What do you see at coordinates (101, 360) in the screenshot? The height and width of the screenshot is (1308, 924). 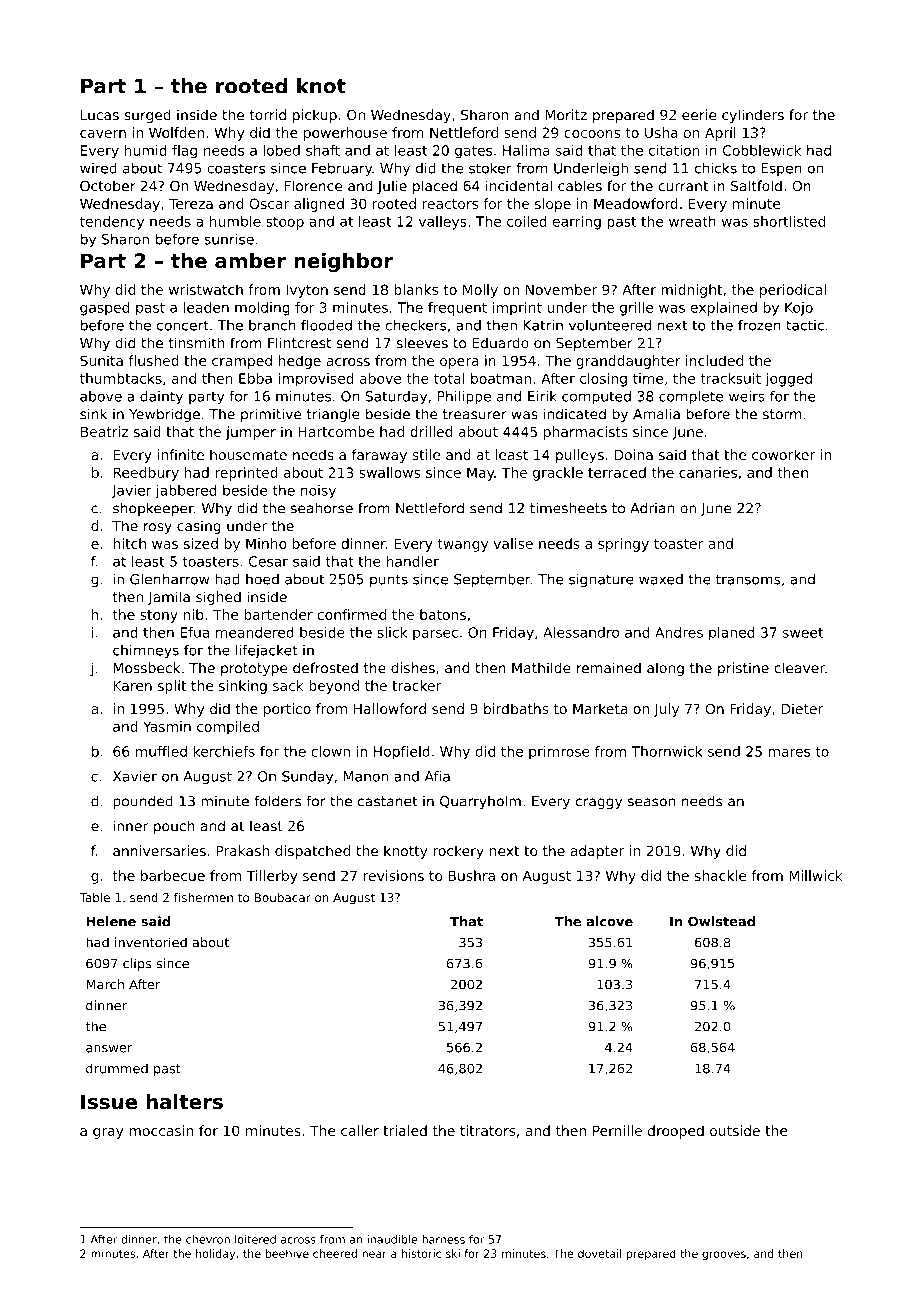 I see `Sunita` at bounding box center [101, 360].
